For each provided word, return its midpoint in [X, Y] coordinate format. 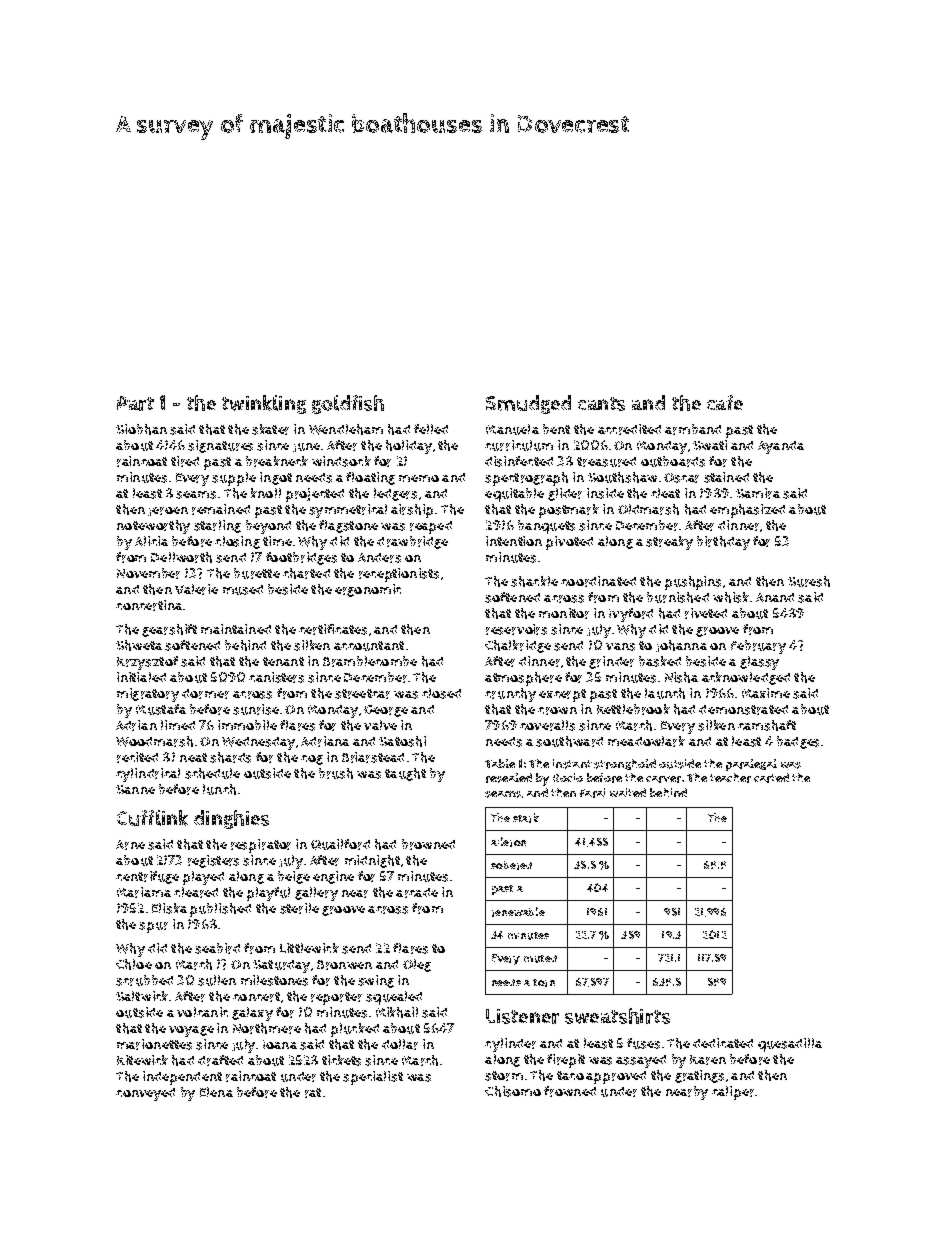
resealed [509, 778]
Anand [775, 597]
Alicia [151, 541]
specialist [373, 1078]
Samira [758, 493]
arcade [417, 893]
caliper [733, 1093]
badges [798, 742]
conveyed [145, 1094]
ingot [276, 478]
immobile [247, 725]
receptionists [399, 575]
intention [514, 541]
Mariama [144, 892]
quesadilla [790, 1045]
